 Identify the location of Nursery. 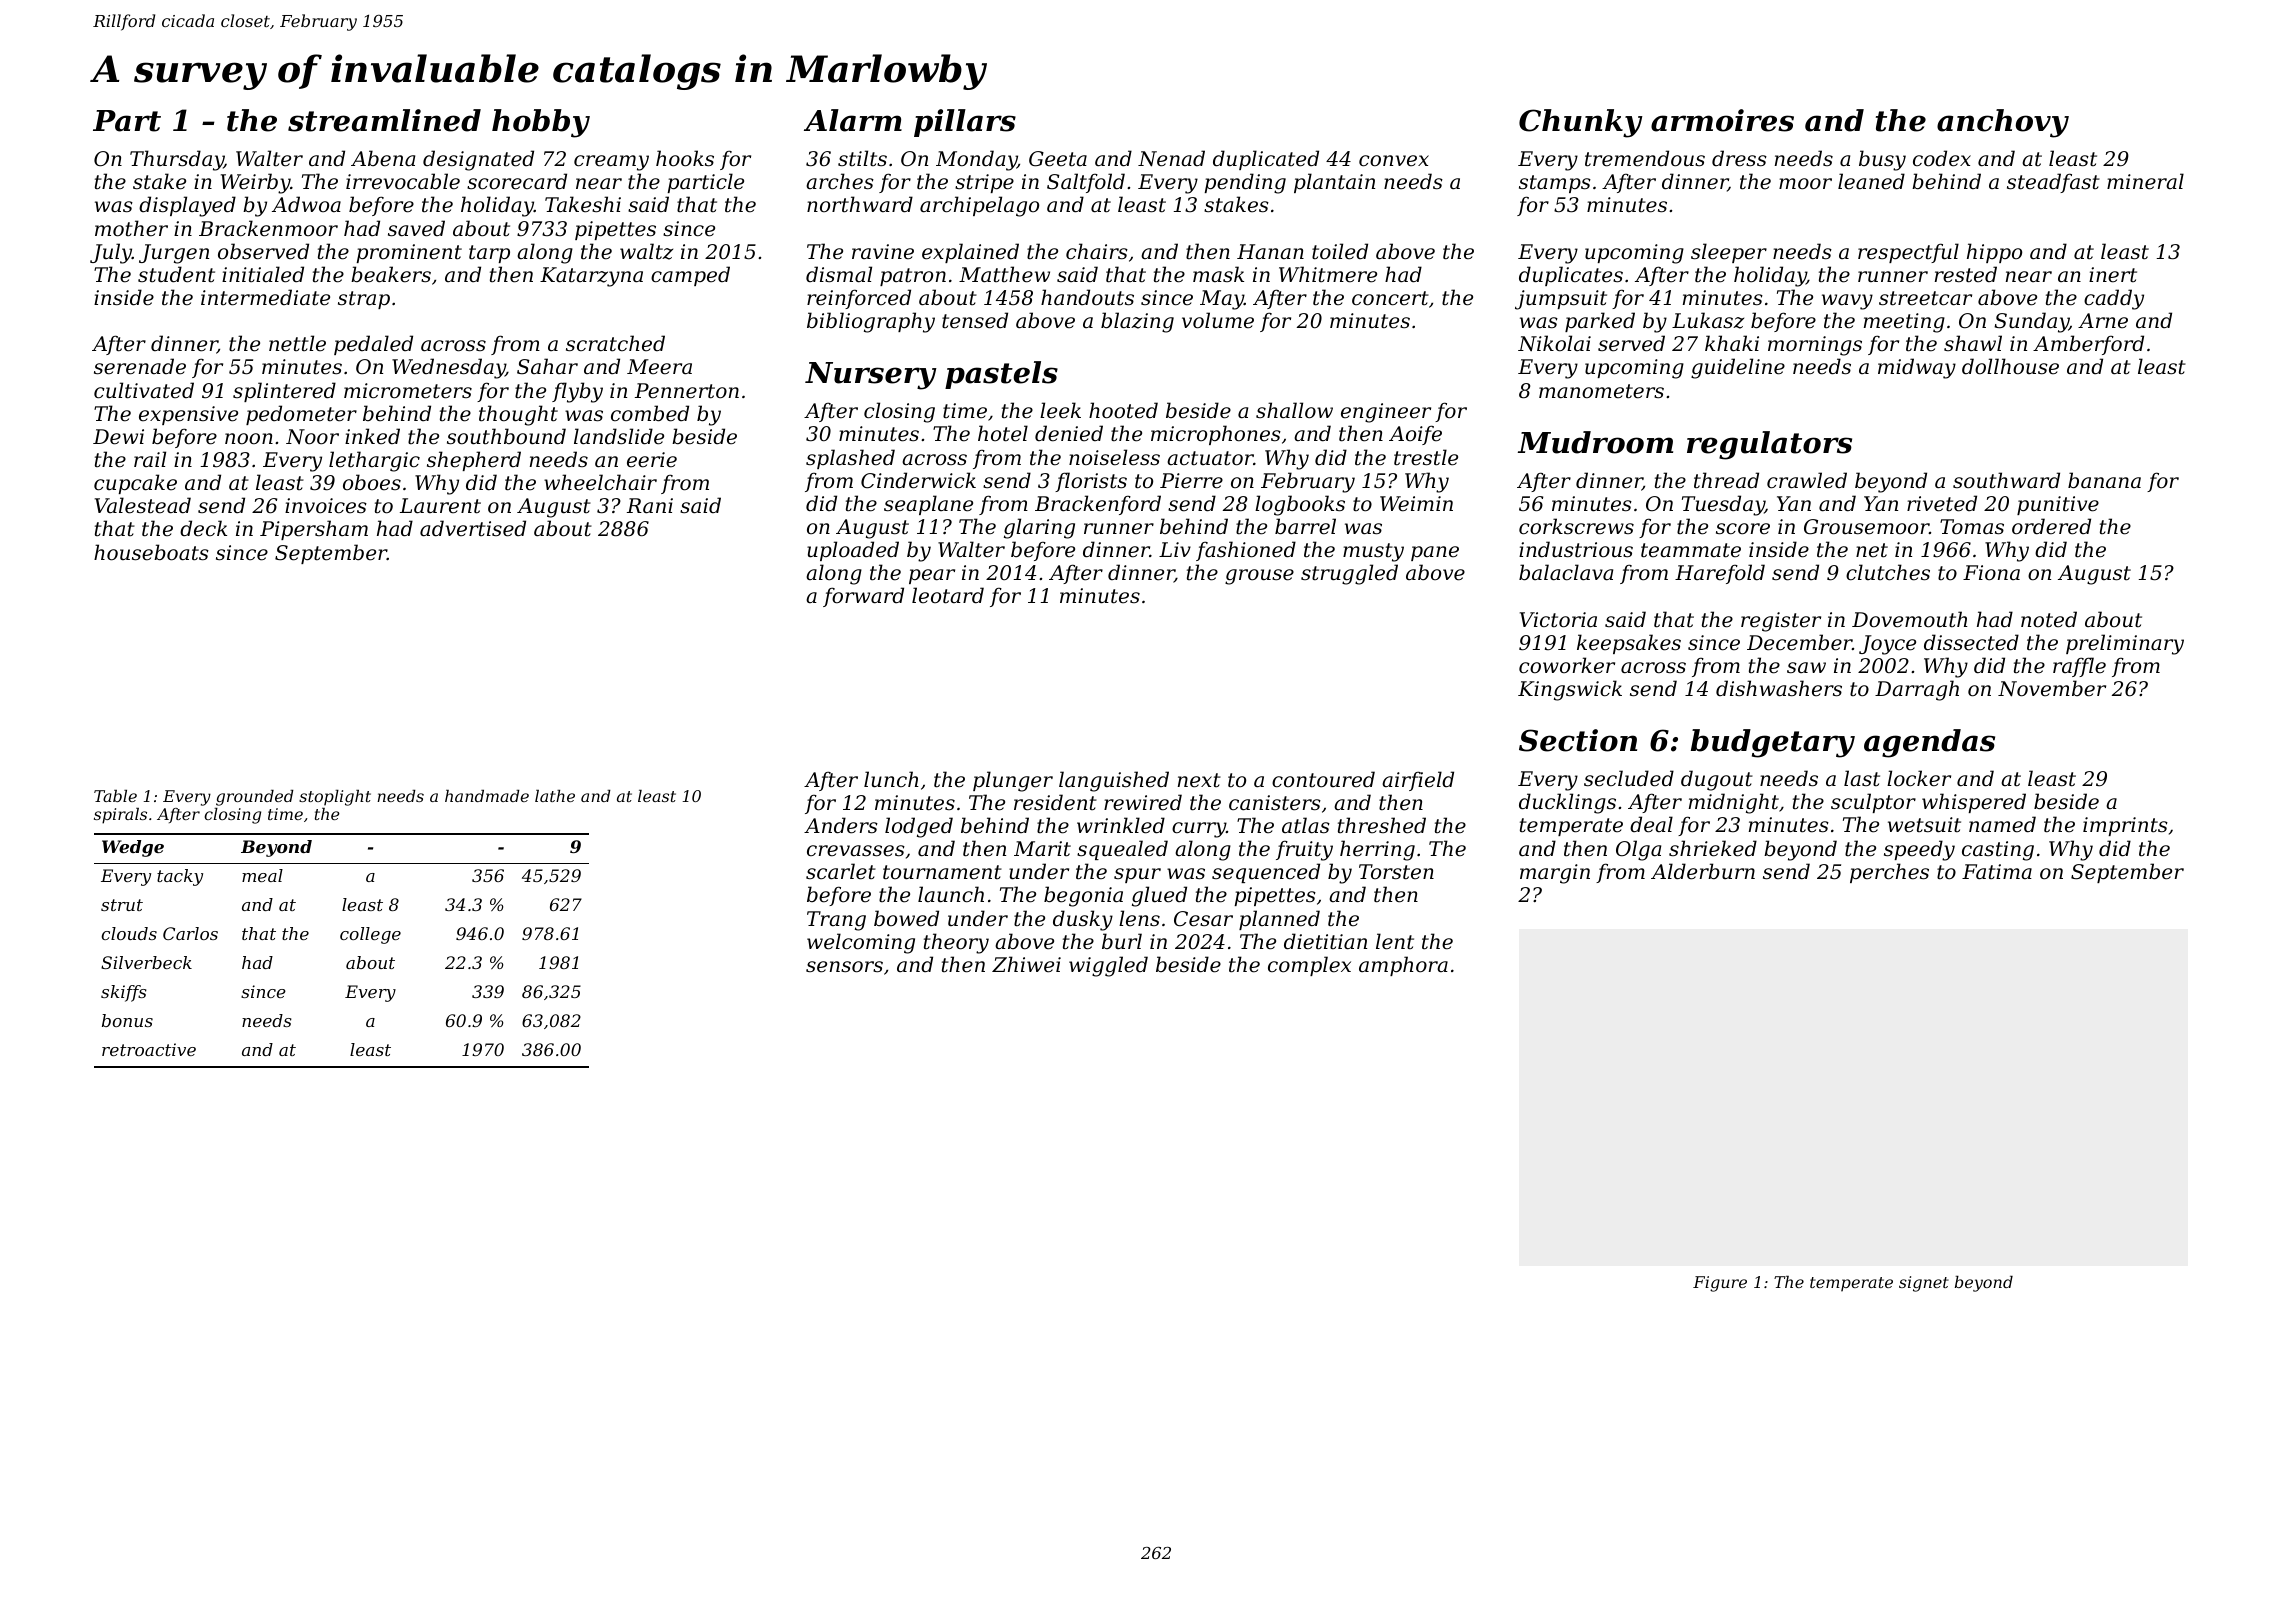
(871, 376).
